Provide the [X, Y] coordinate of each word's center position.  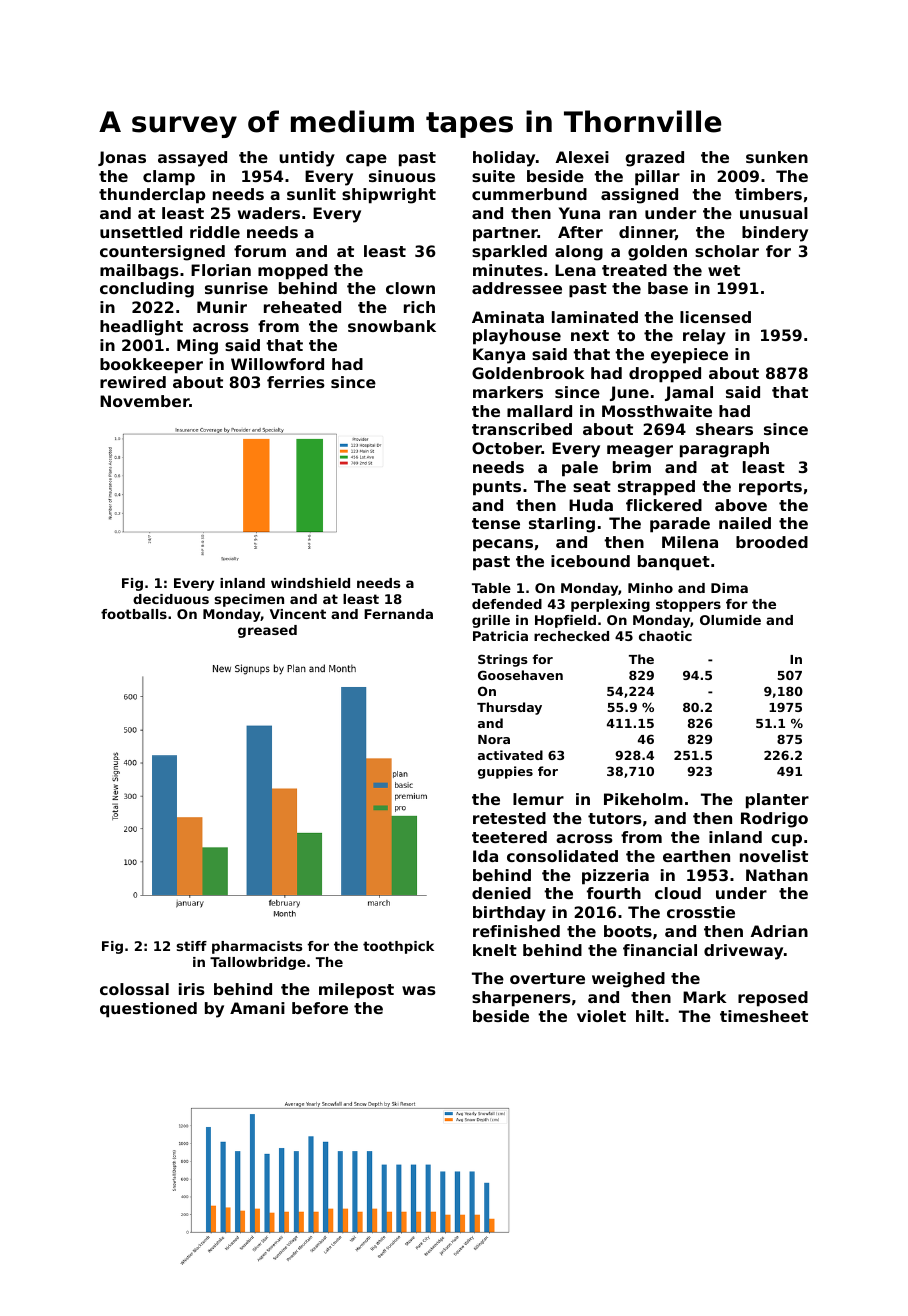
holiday [504, 159]
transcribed [522, 429]
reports [770, 488]
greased [267, 631]
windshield [310, 583]
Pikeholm [643, 799]
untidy [307, 159]
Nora [494, 739]
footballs [134, 614]
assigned [639, 196]
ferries [296, 382]
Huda [591, 505]
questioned [148, 1010]
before [320, 1008]
